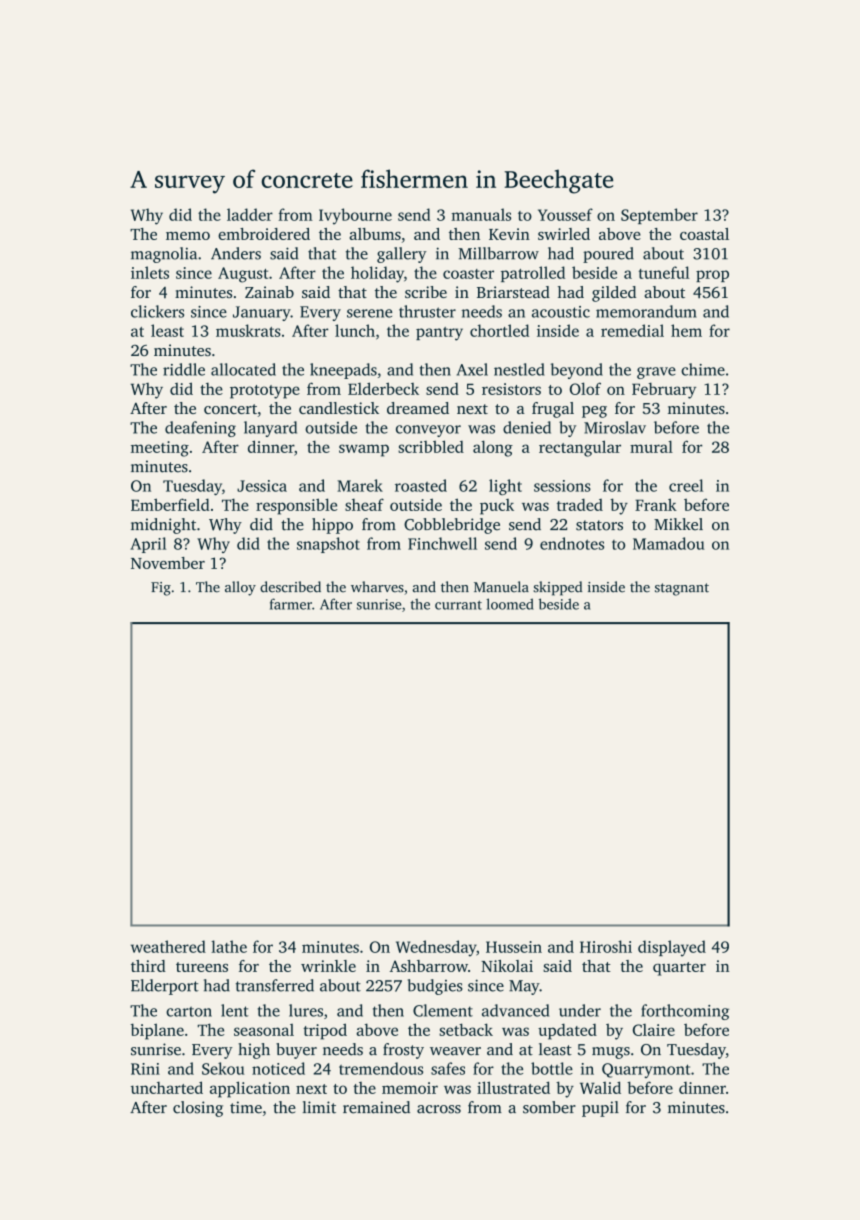 This screenshot has width=860, height=1220. Describe the element at coordinates (436, 948) in the screenshot. I see `Wednesday` at that location.
